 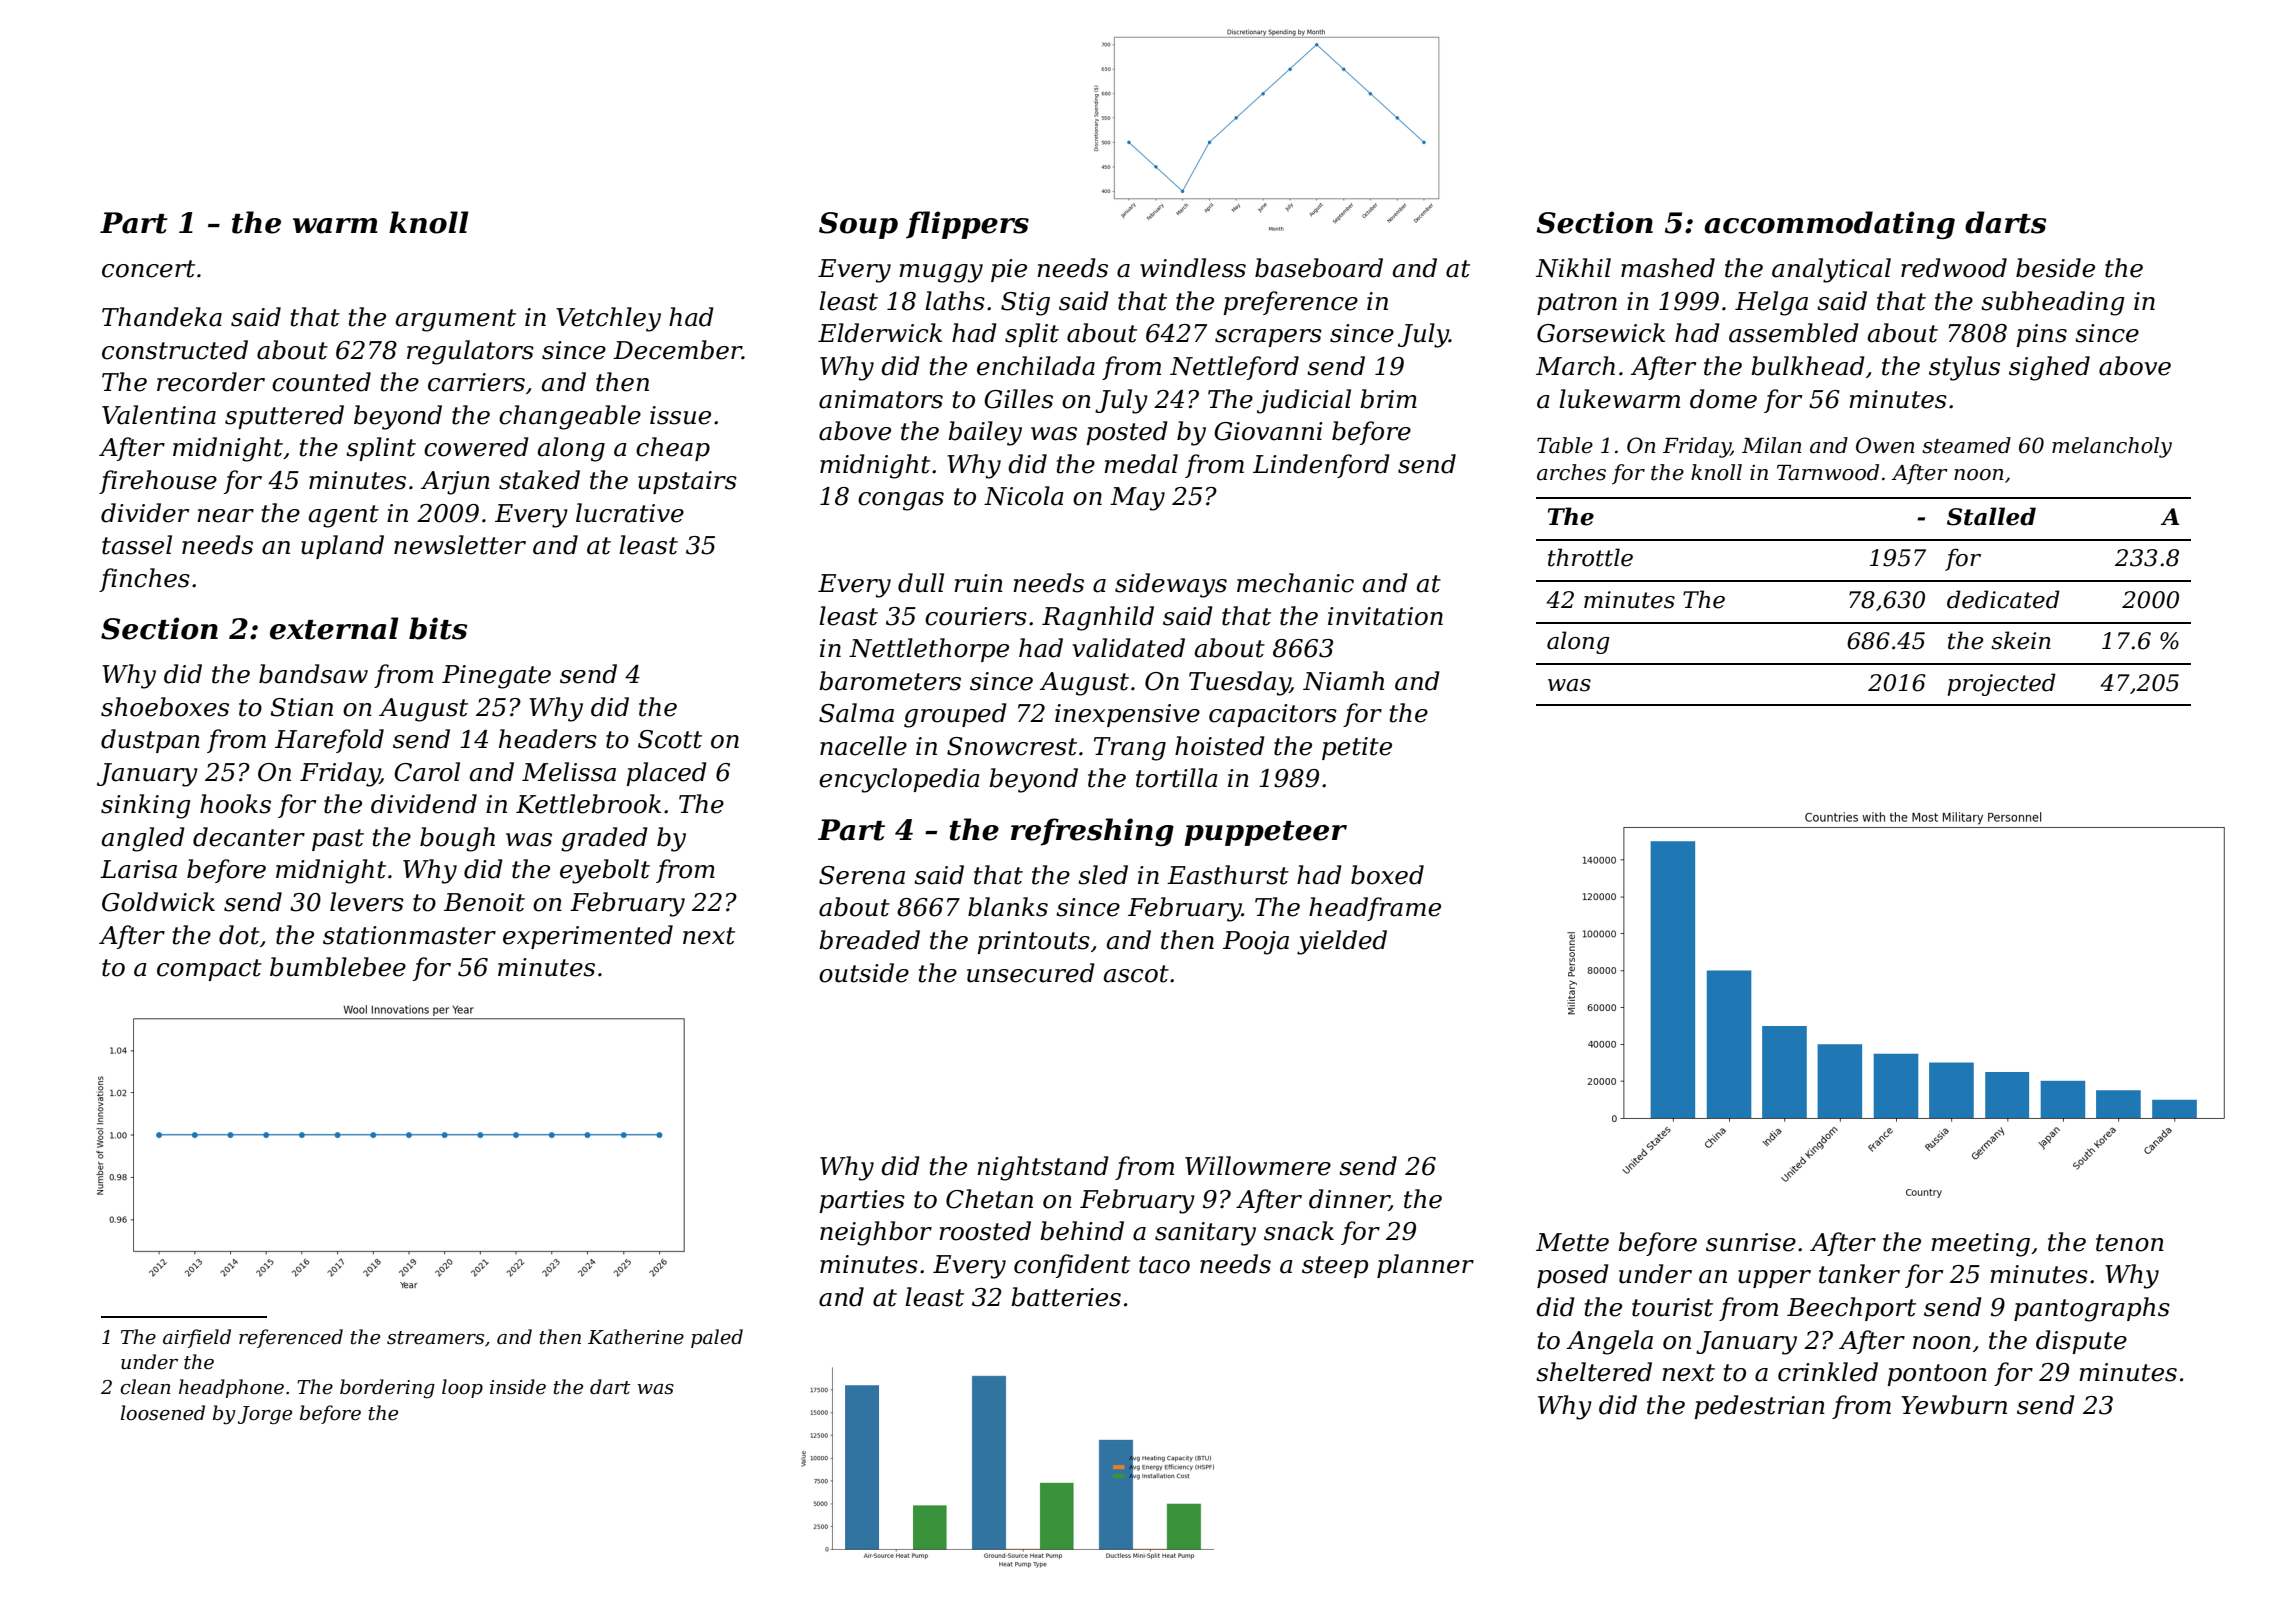 I want to click on pedestrian, so click(x=1759, y=1407).
